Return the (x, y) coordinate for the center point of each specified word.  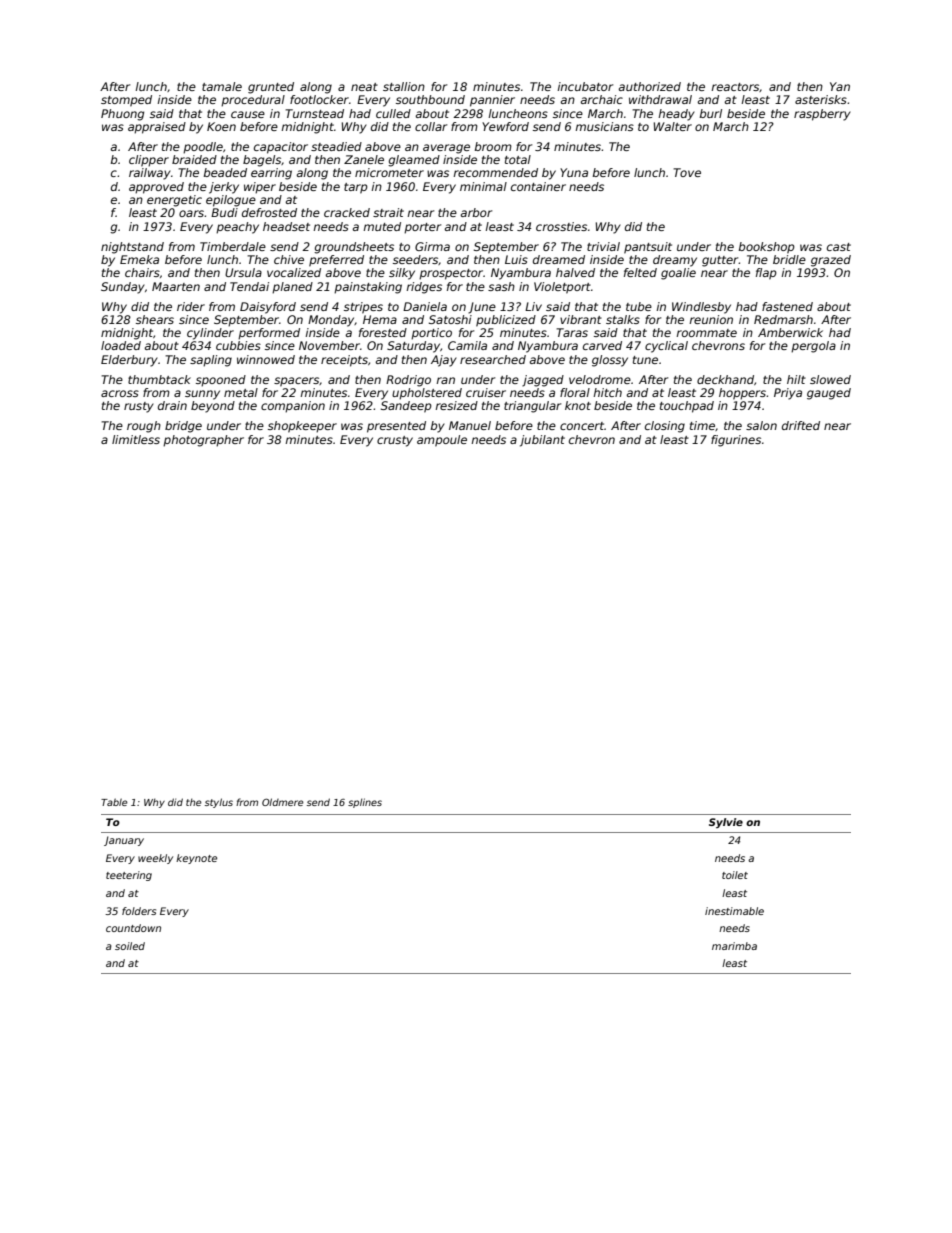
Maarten (176, 286)
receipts (344, 361)
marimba (734, 946)
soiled (130, 946)
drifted (801, 425)
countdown (133, 928)
